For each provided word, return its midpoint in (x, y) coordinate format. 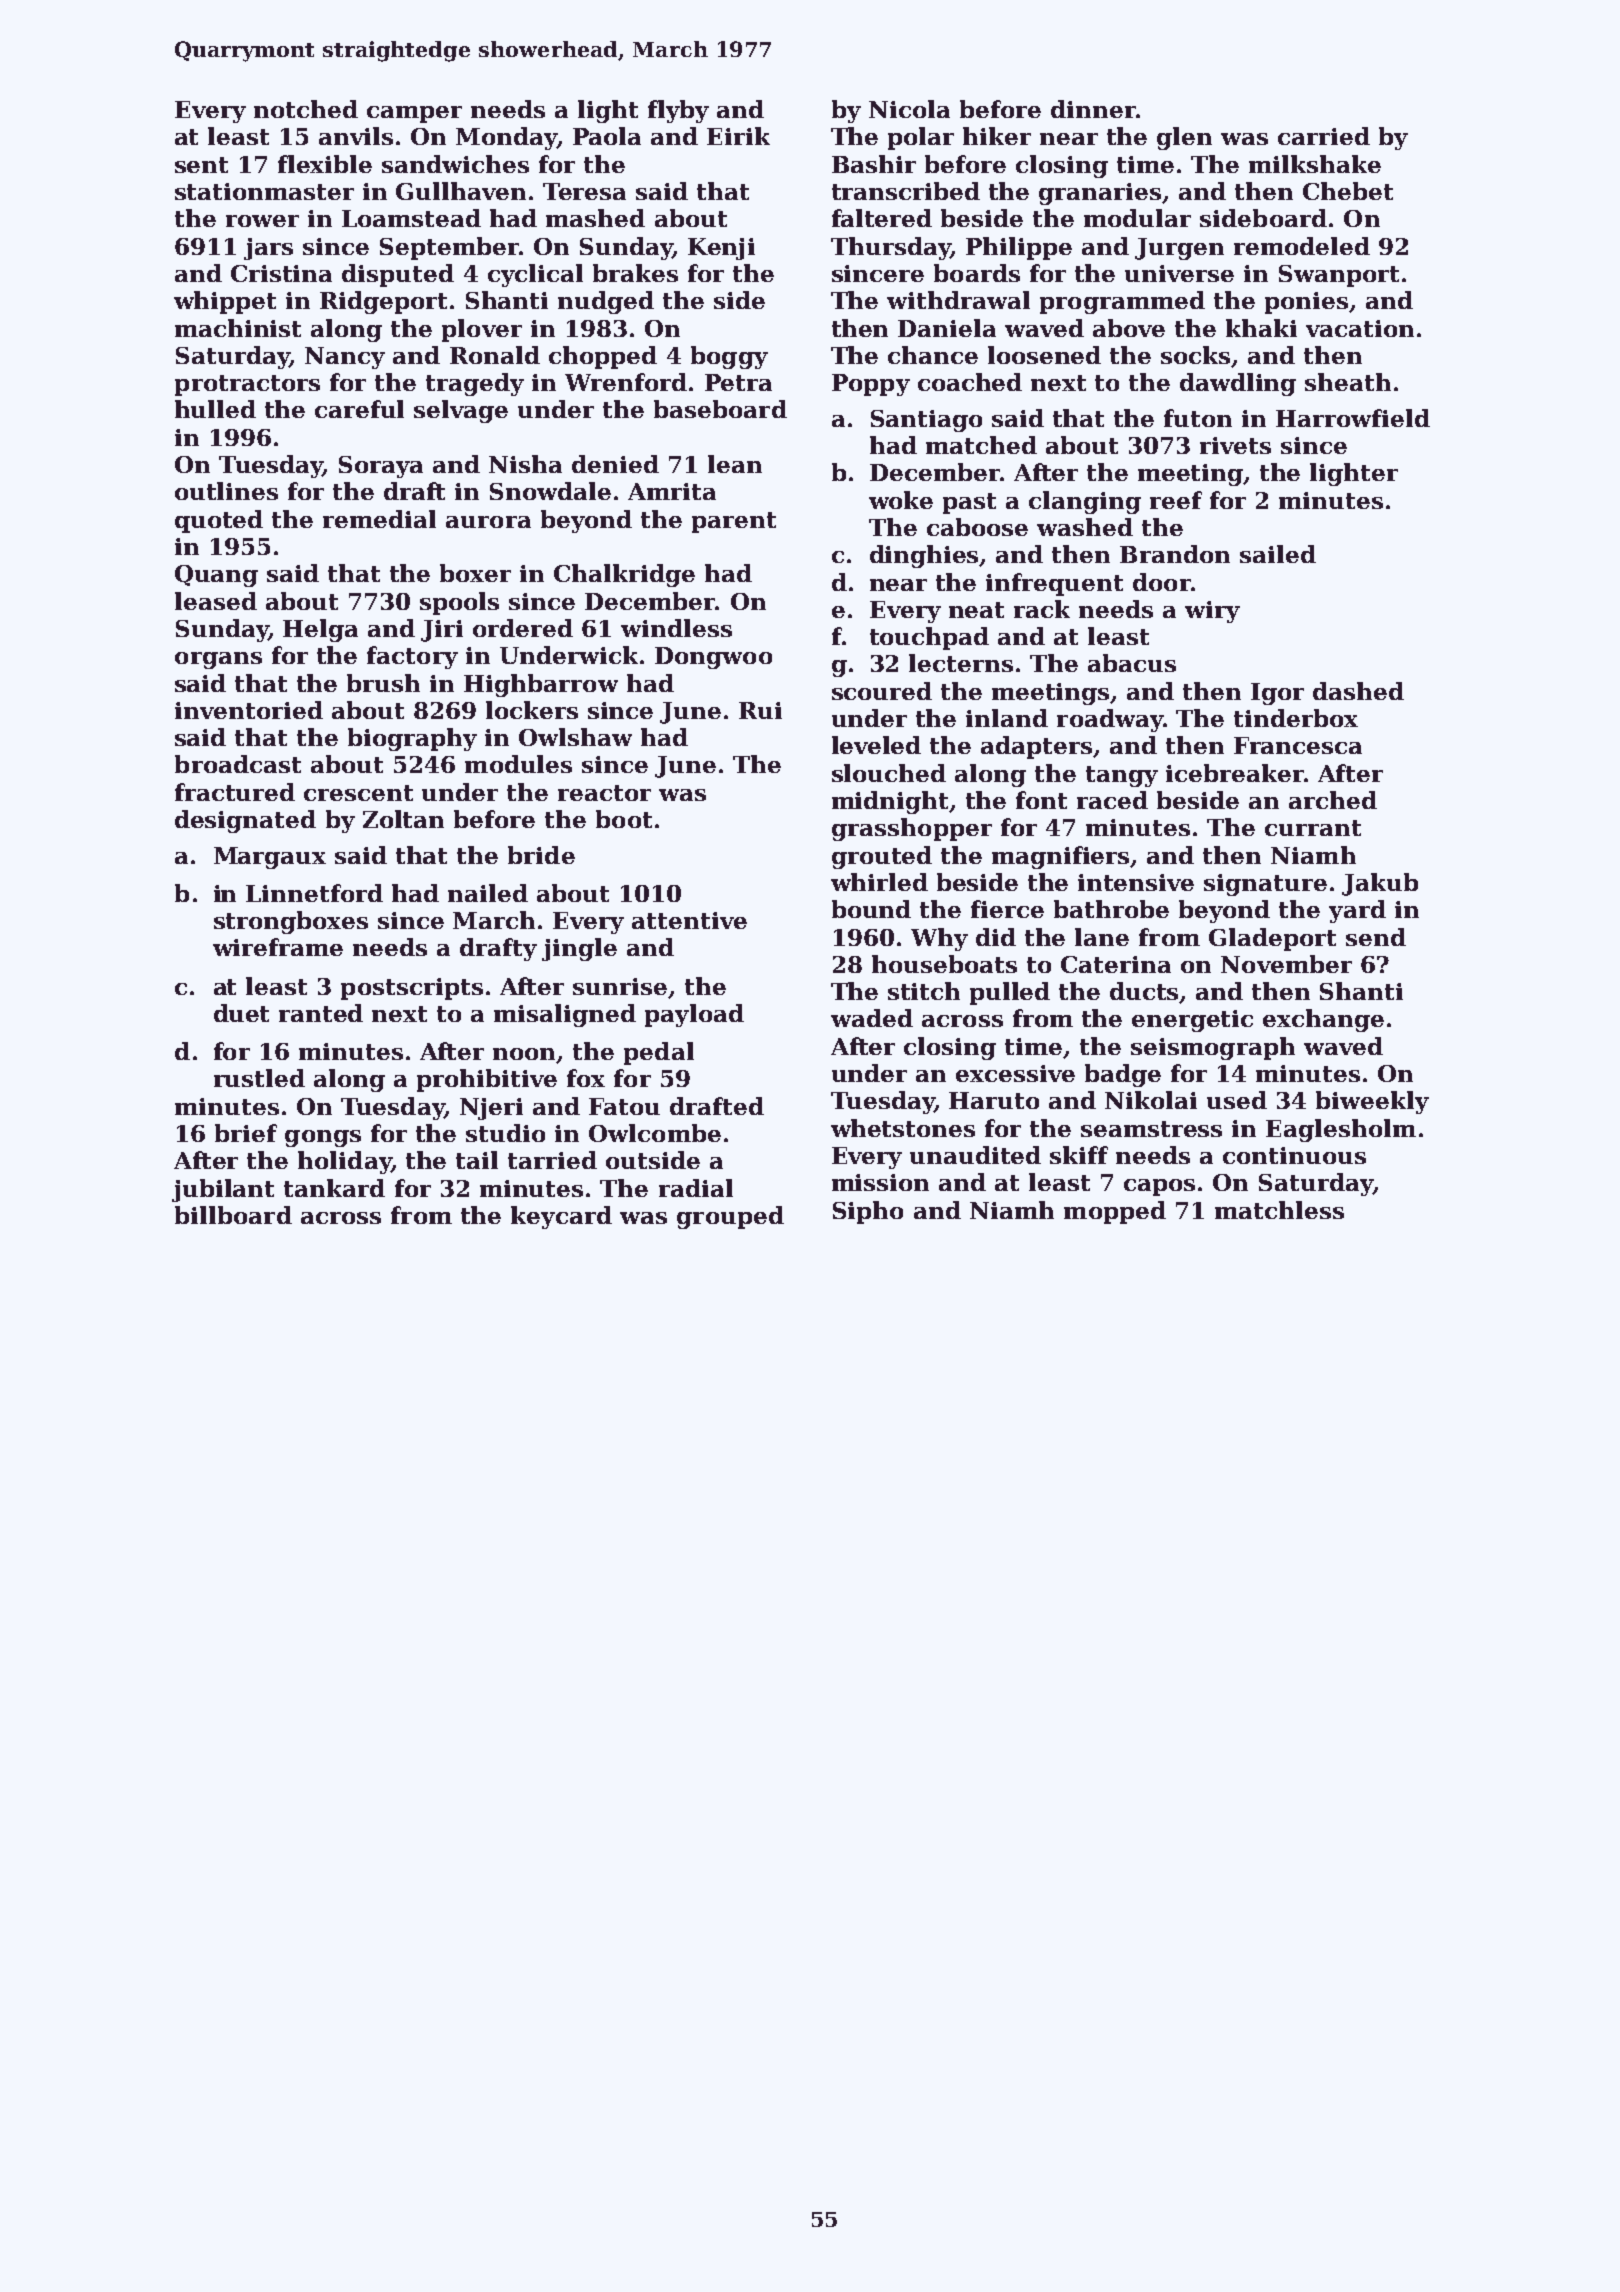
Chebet (1348, 191)
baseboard (720, 409)
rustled (259, 1078)
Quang (216, 576)
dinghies (925, 556)
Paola (607, 136)
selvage (461, 411)
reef (1176, 500)
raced (1112, 800)
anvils (356, 136)
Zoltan (403, 819)
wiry (1212, 612)
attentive (689, 920)
